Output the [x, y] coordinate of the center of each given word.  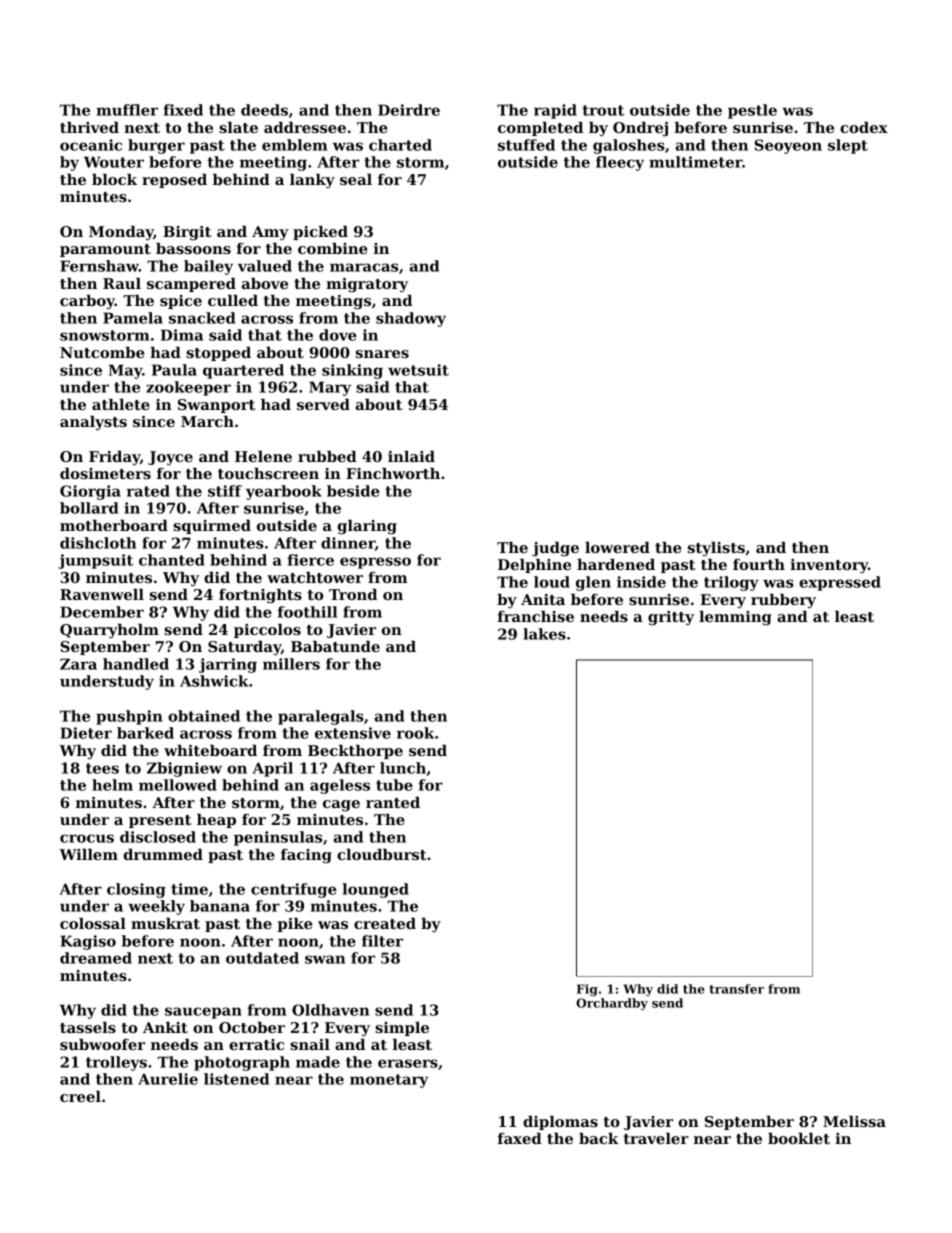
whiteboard [210, 750]
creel [80, 1096]
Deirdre [409, 110]
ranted [393, 802]
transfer [736, 989]
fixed [183, 110]
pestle [752, 111]
